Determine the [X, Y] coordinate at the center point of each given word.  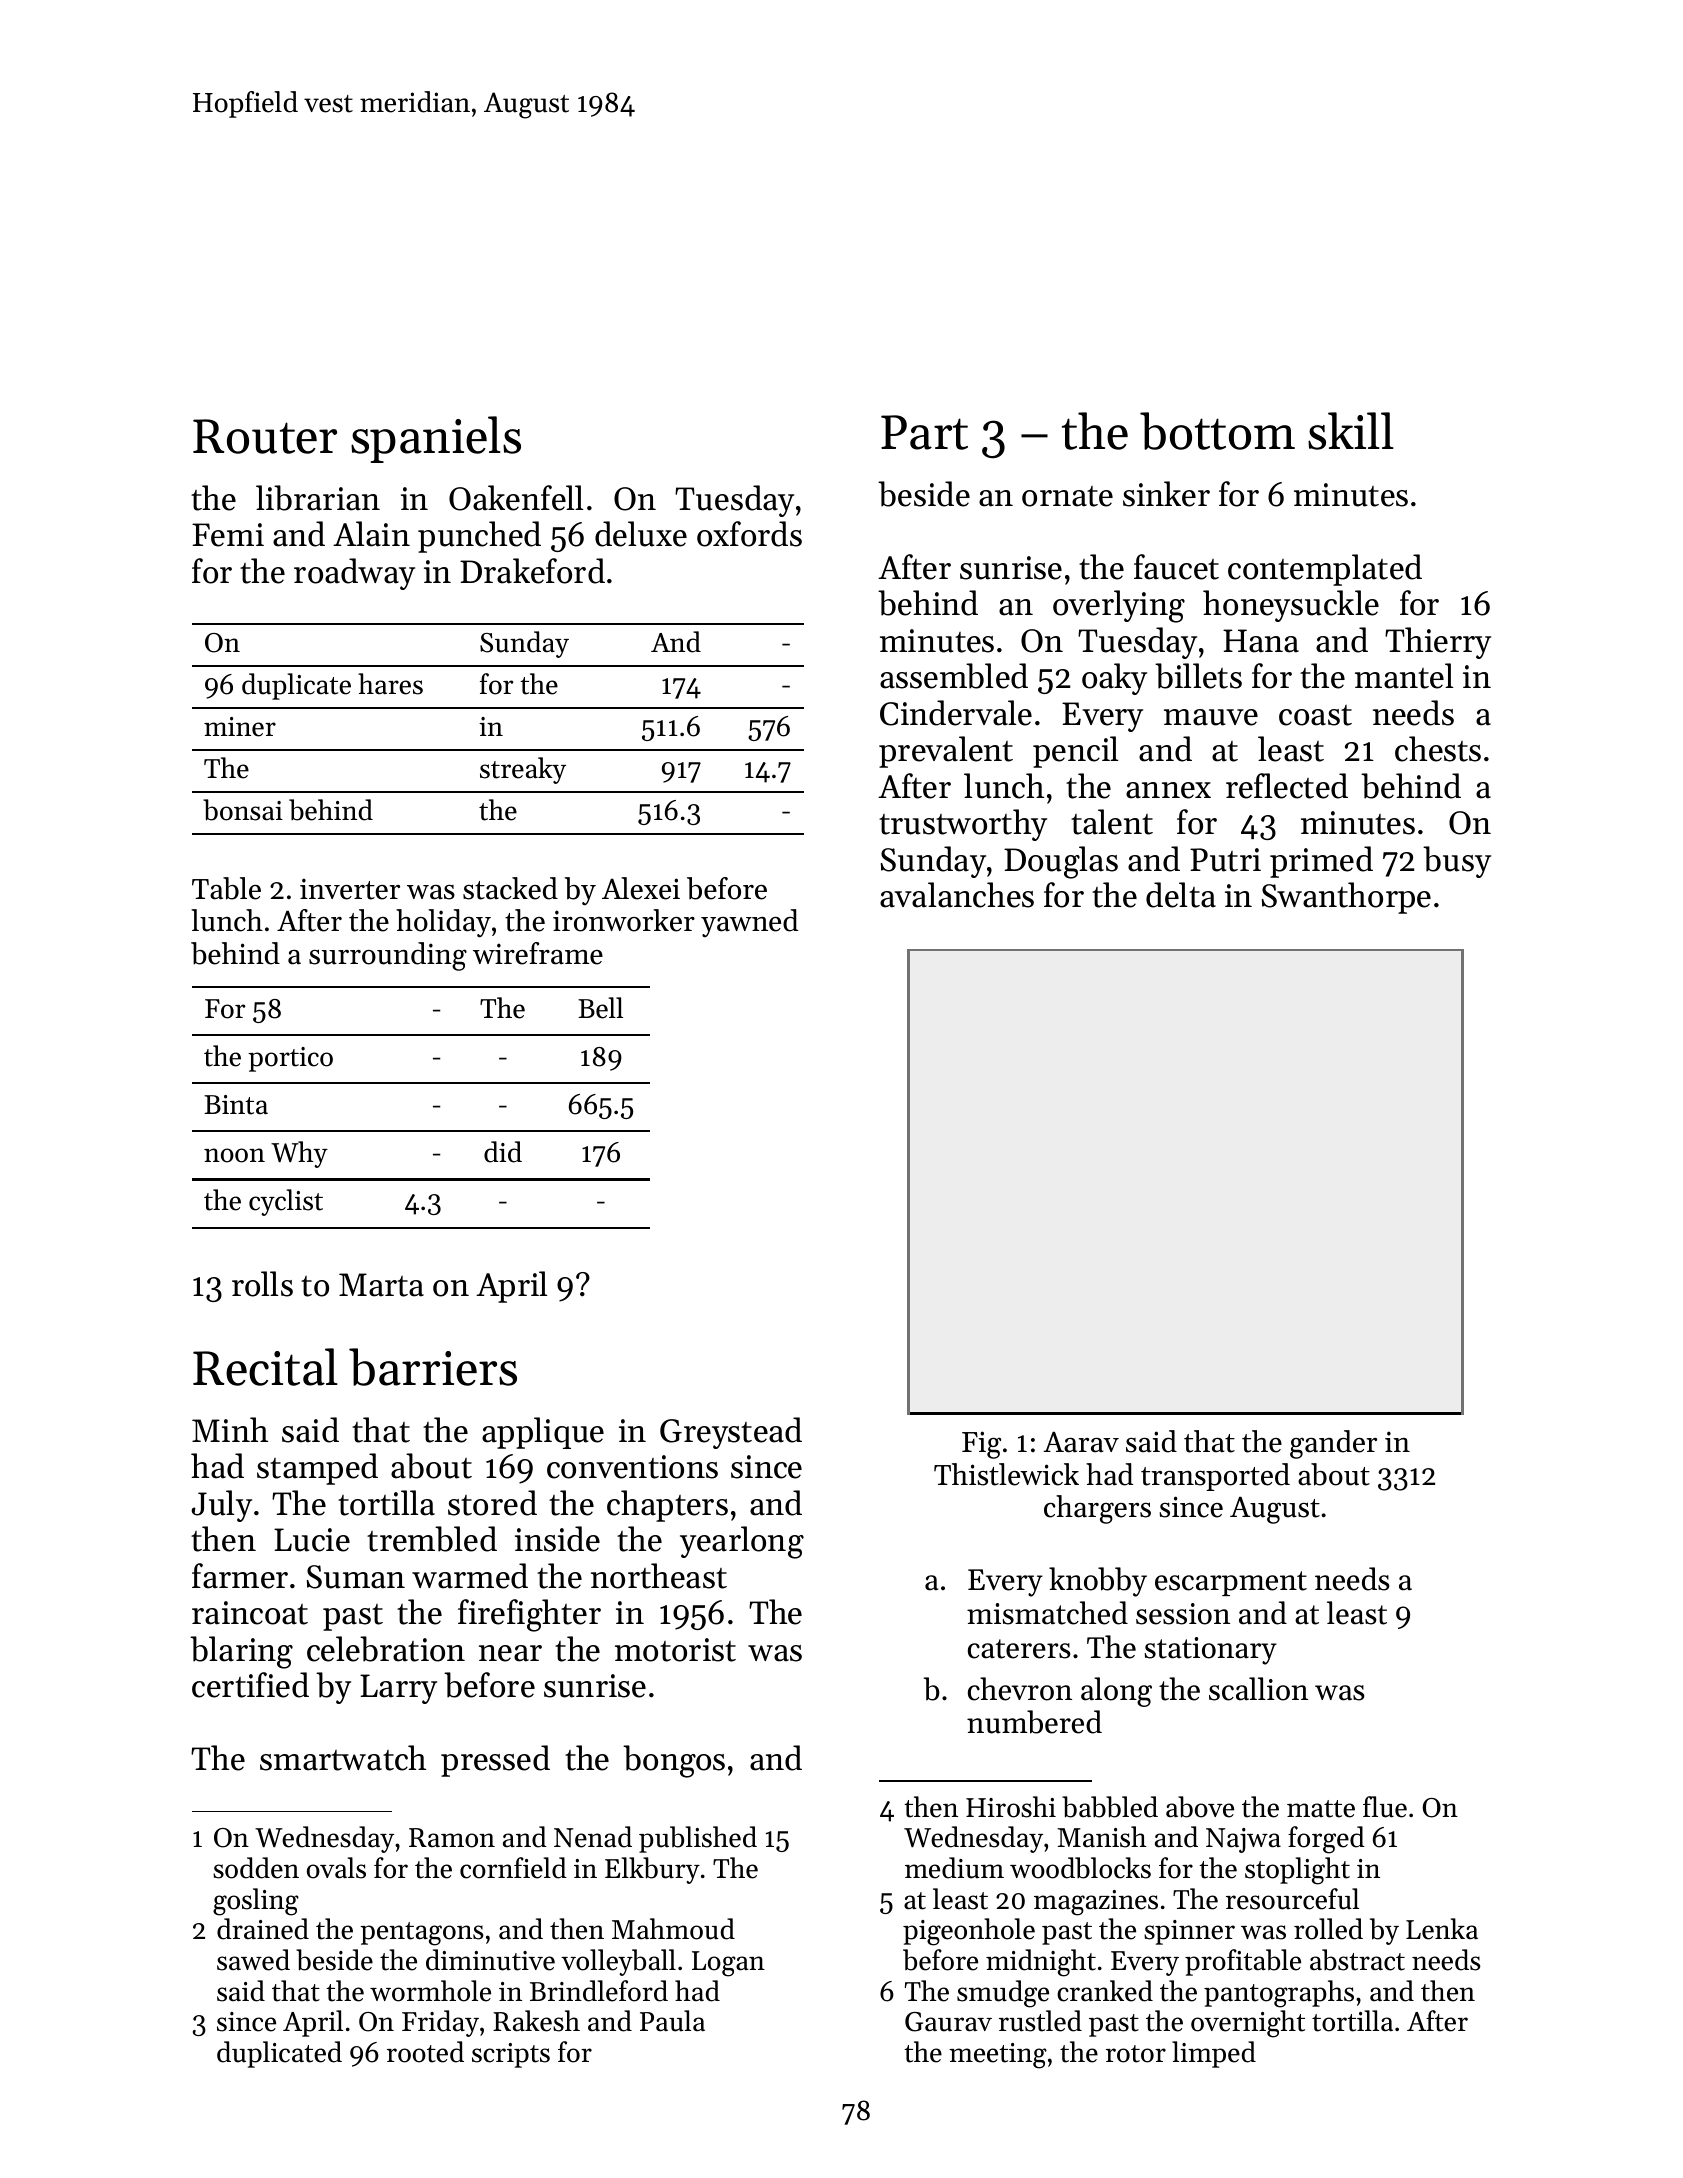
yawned [749, 923]
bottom [1217, 431]
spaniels [436, 439]
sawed [253, 1960]
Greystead [731, 1433]
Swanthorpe [1346, 898]
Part [924, 432]
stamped [317, 1469]
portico [290, 1059]
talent [1112, 822]
